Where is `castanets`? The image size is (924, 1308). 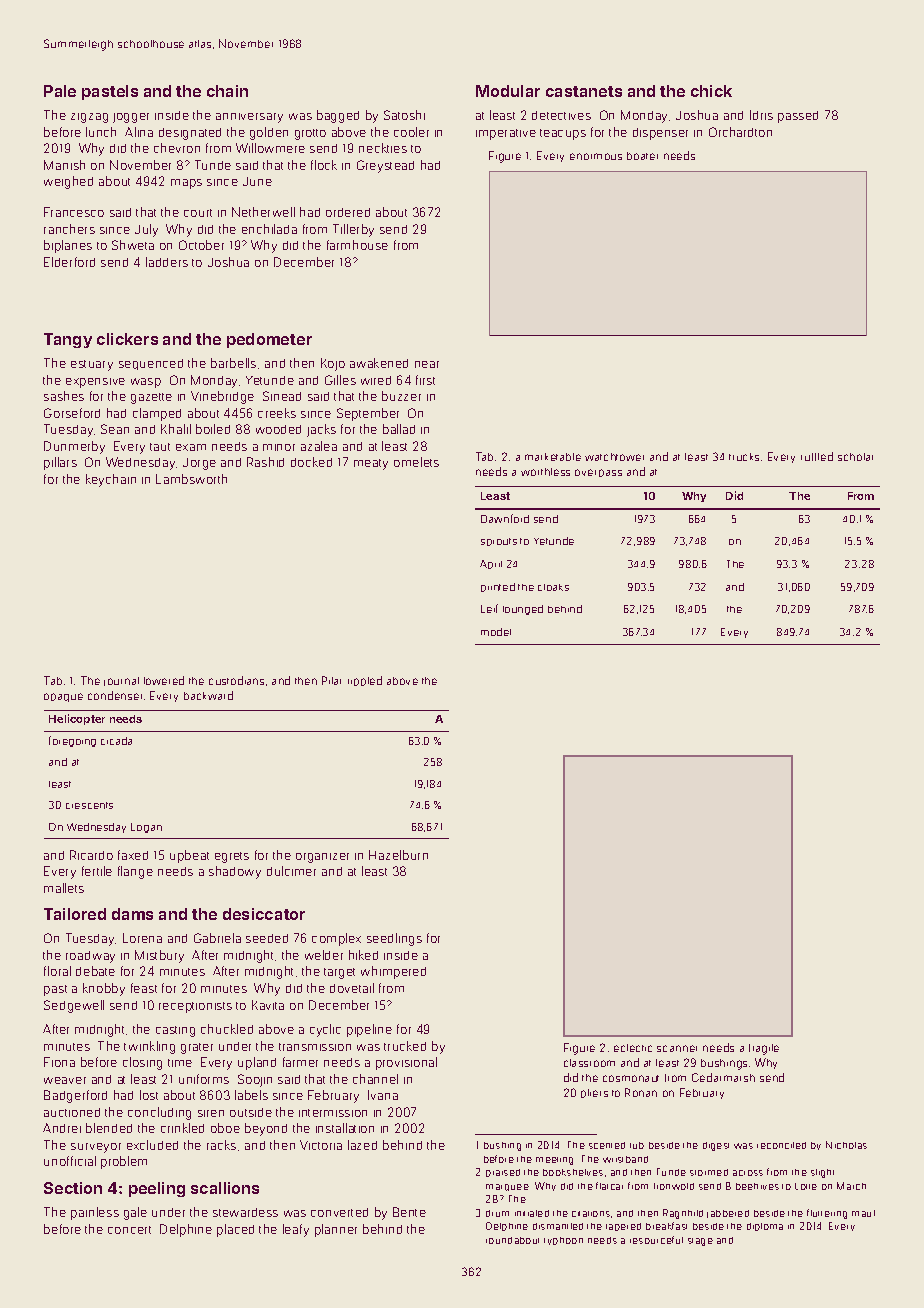 castanets is located at coordinates (584, 91).
